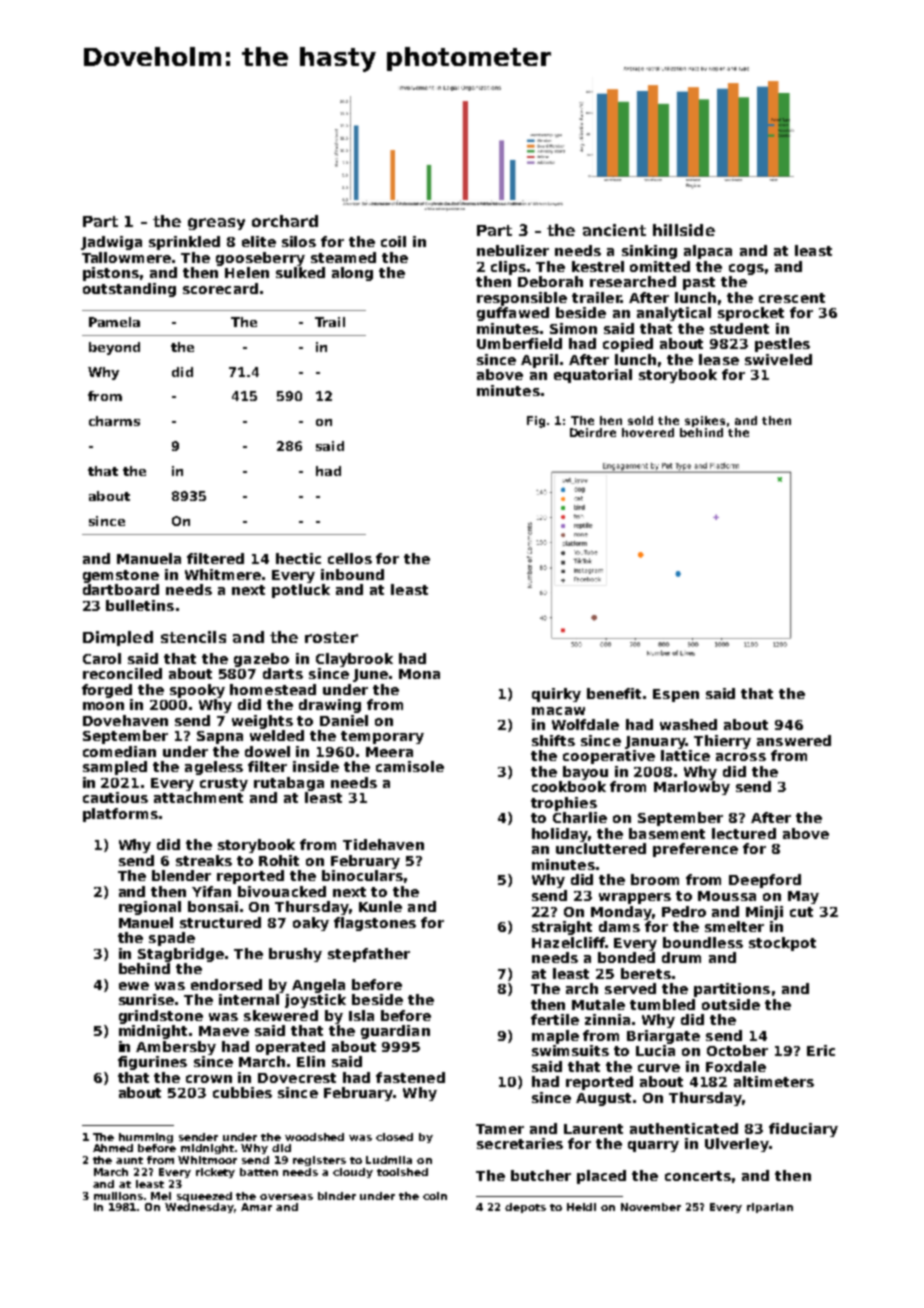 This document has width=924, height=1308. I want to click on blender, so click(181, 875).
